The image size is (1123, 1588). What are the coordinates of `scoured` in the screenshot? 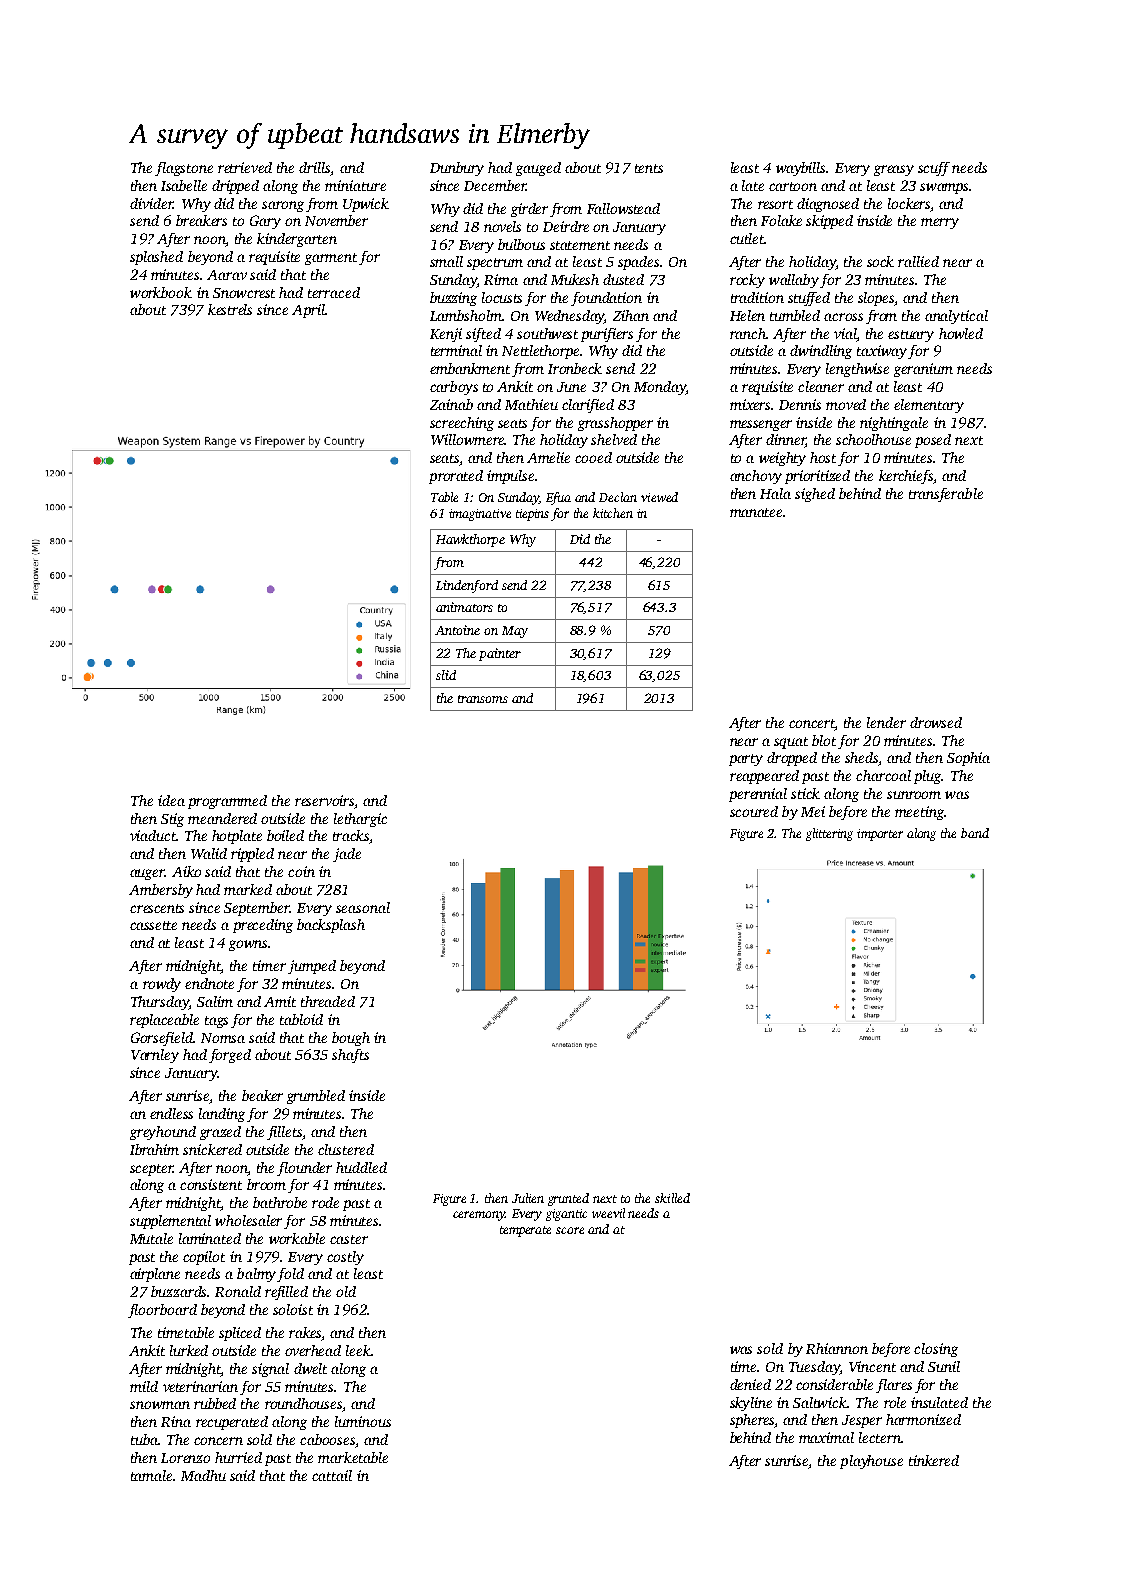 It's located at (754, 811).
